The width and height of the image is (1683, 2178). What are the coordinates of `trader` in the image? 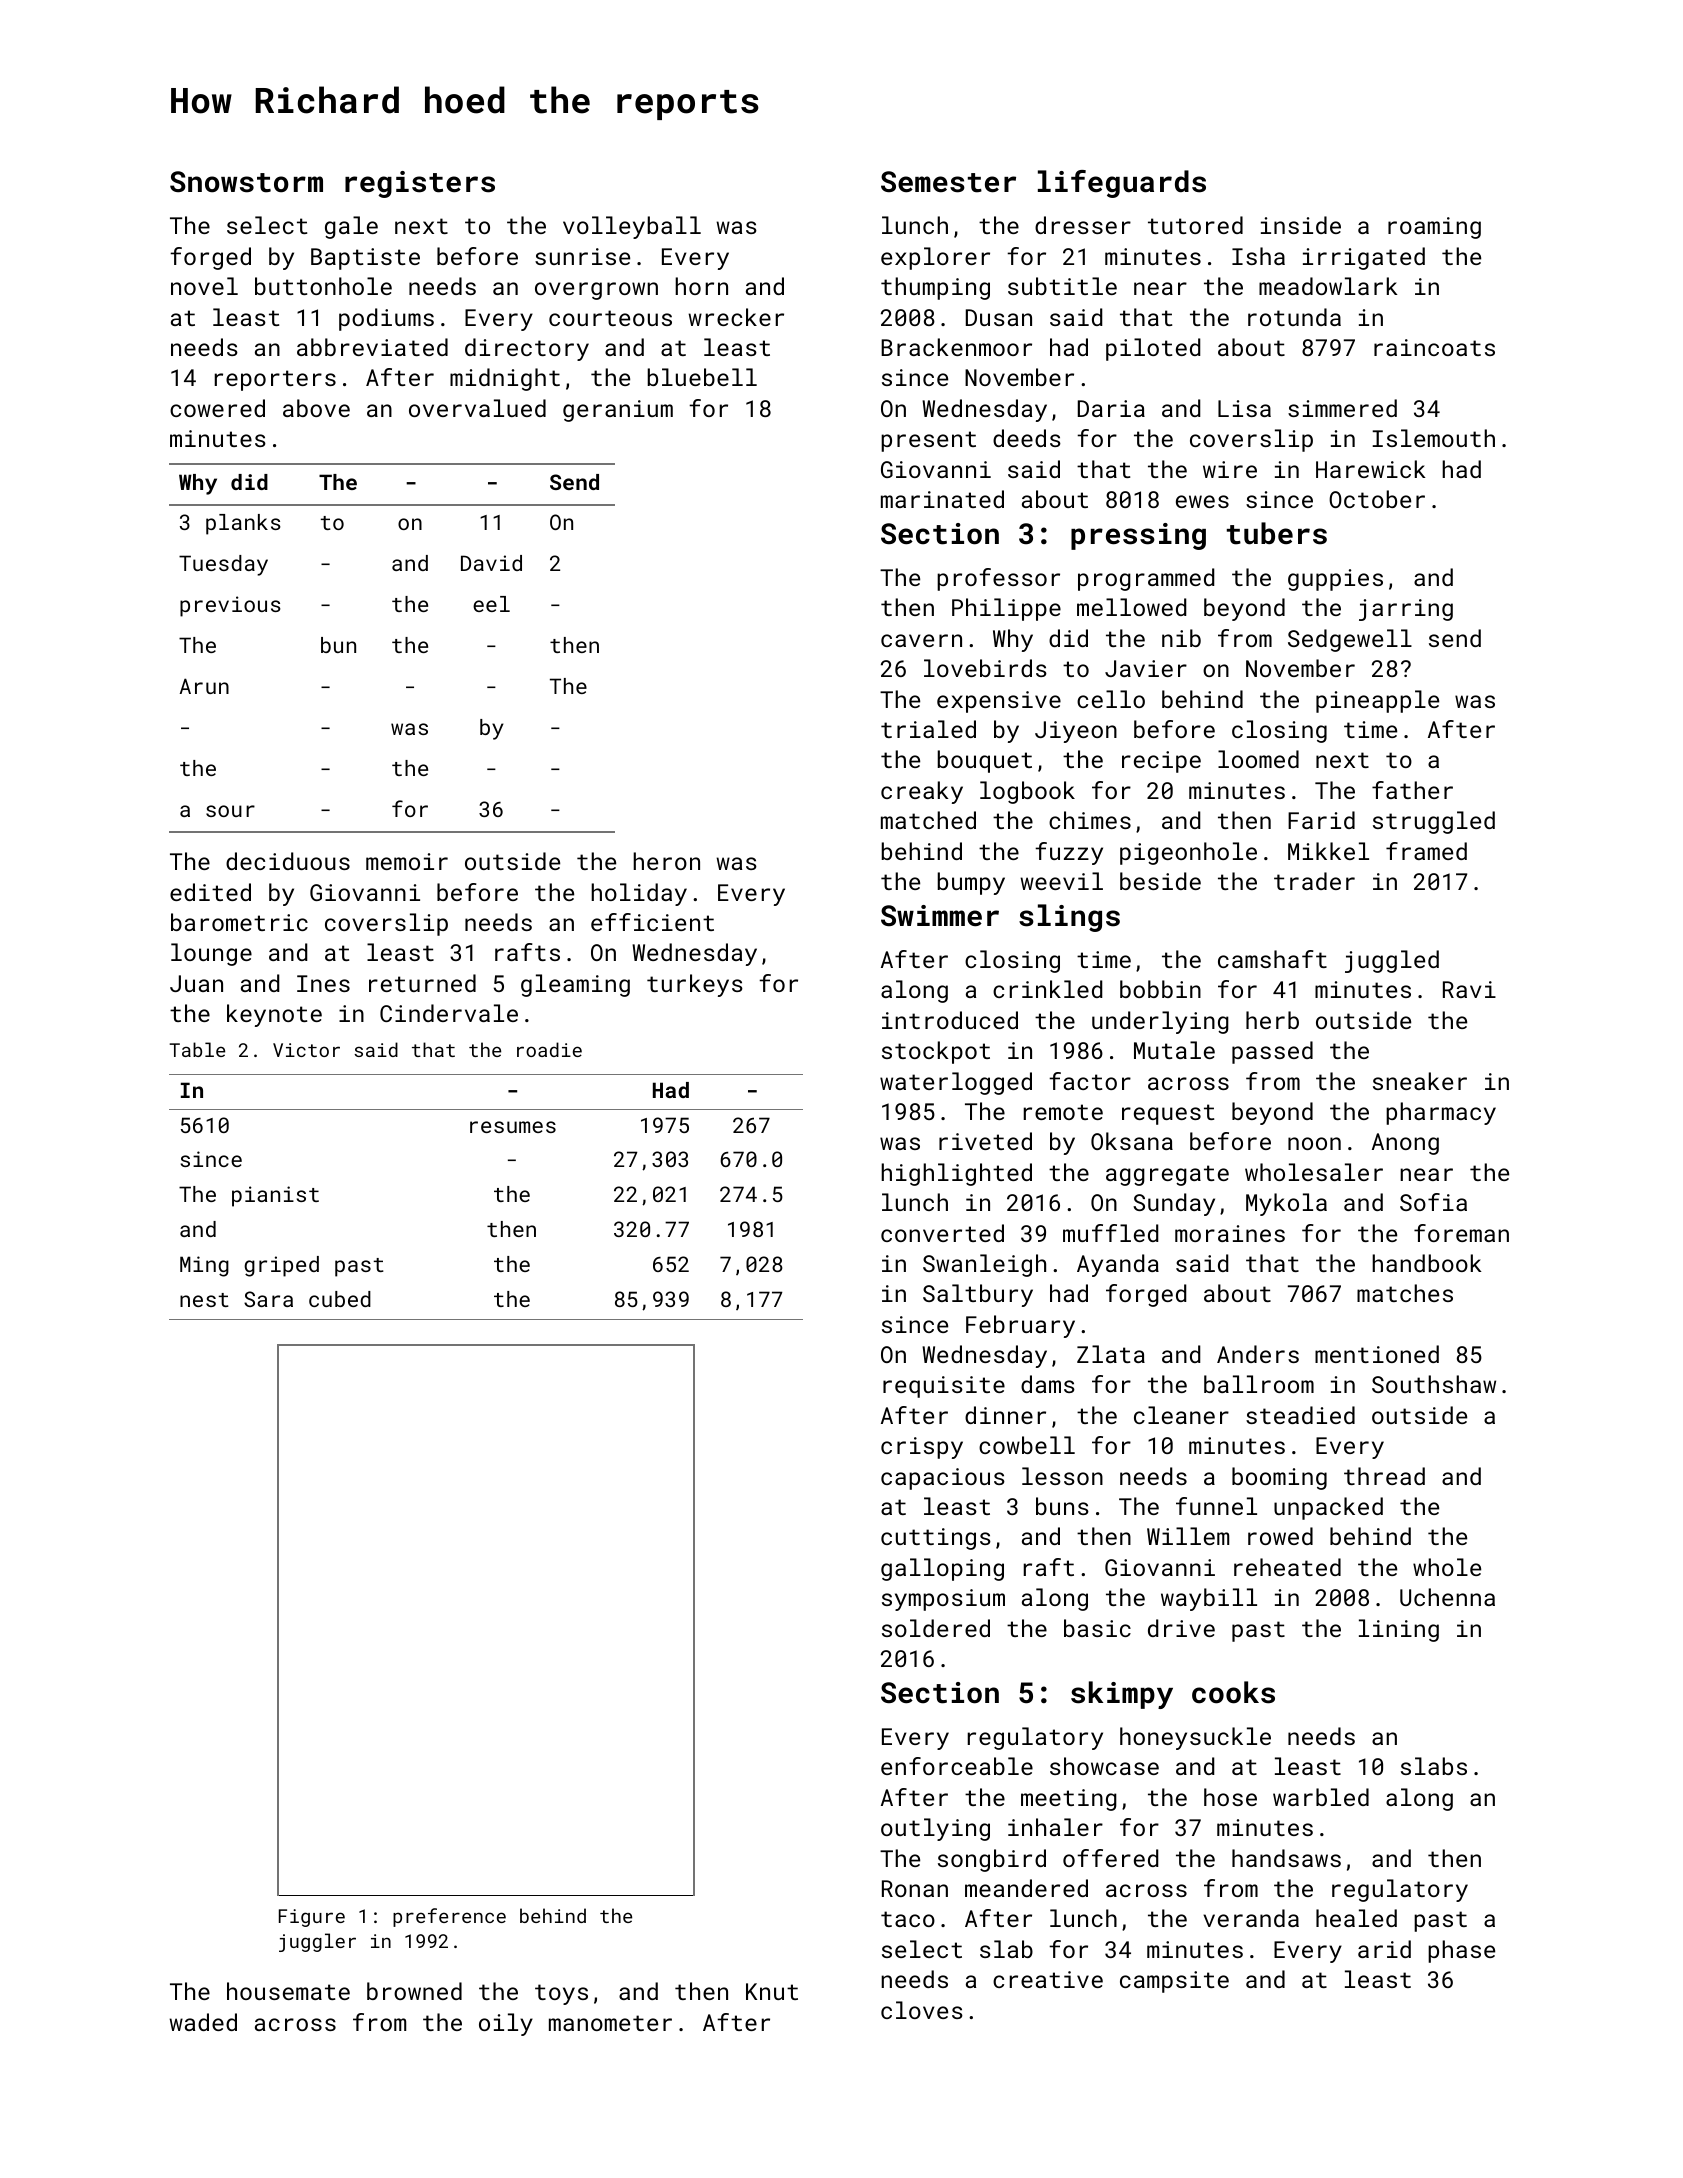 It's located at (1314, 881).
